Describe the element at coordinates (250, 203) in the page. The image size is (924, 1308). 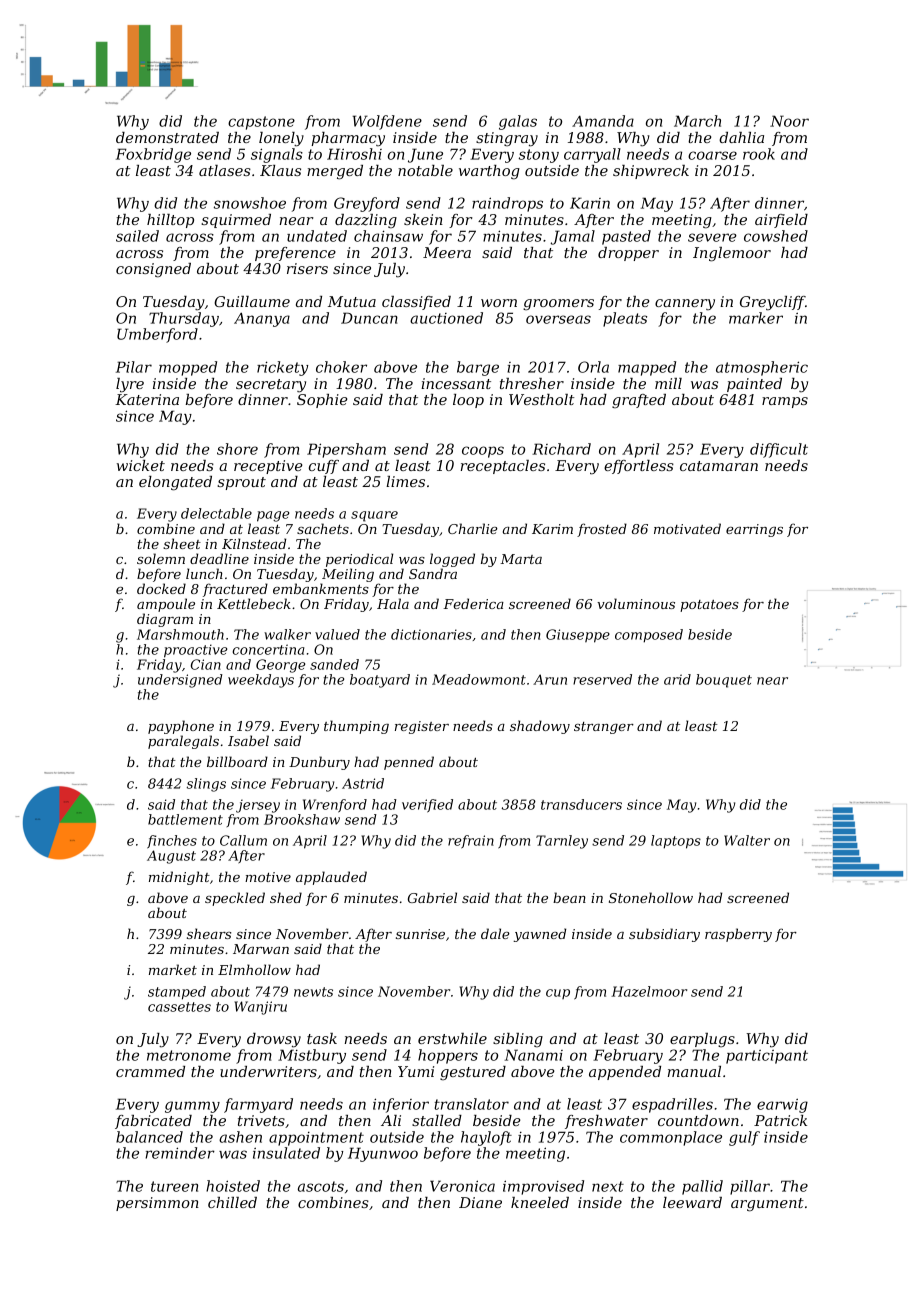
I see `snowshoe` at that location.
